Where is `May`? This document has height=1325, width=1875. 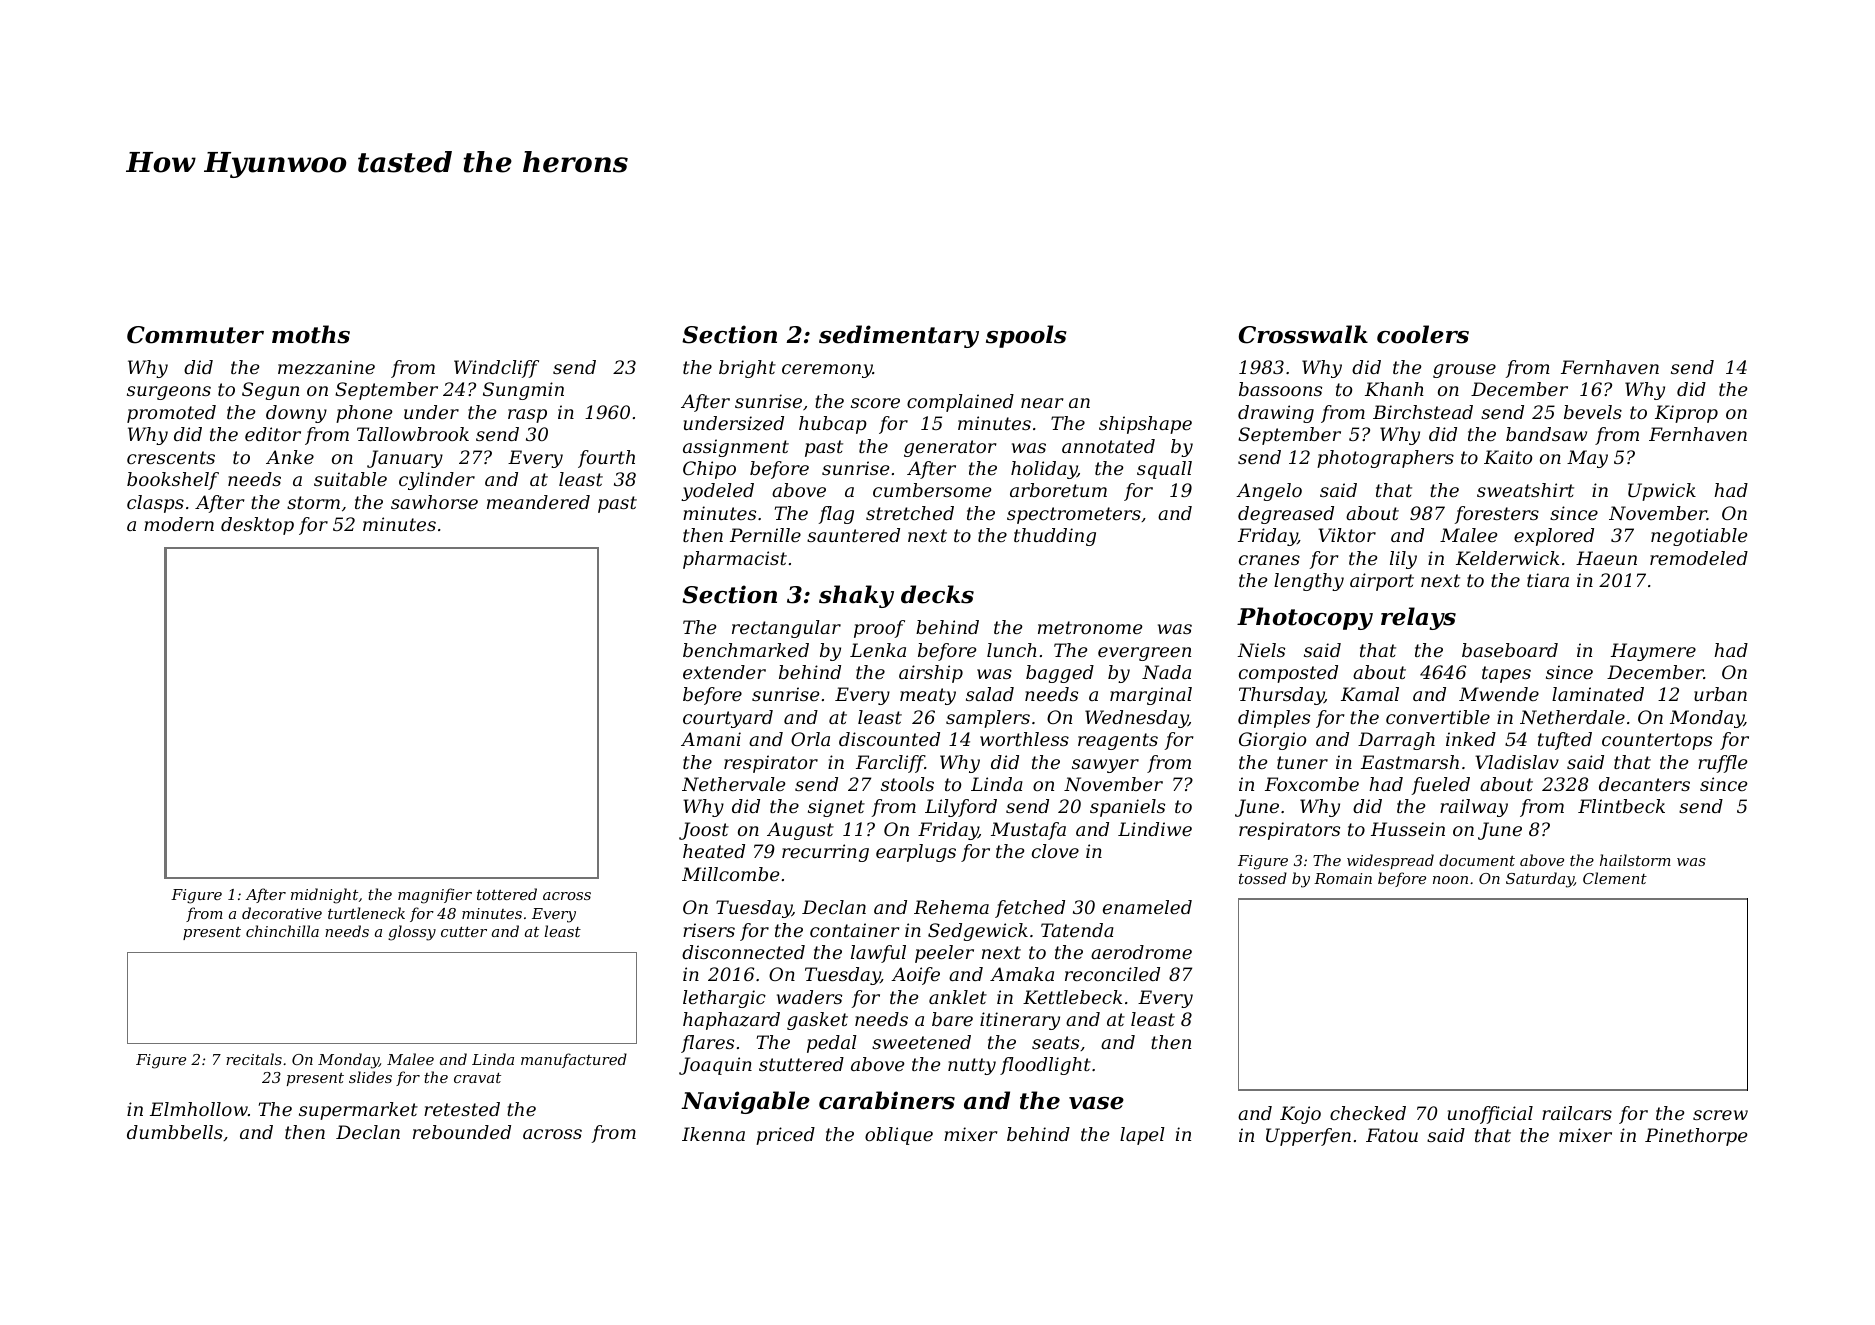 May is located at coordinates (1587, 459).
